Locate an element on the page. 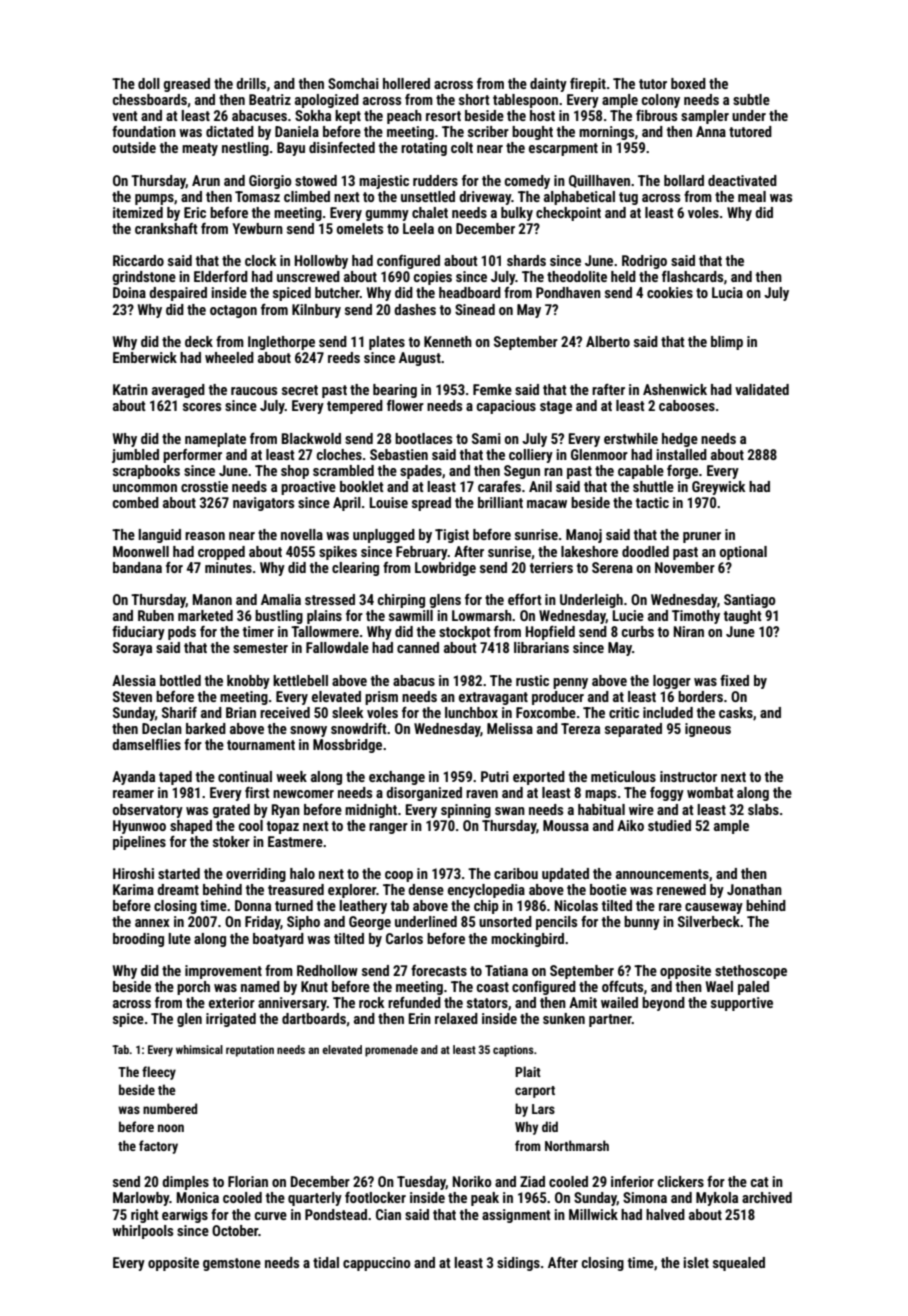 Image resolution: width=908 pixels, height=1316 pixels. subtle is located at coordinates (751, 99).
